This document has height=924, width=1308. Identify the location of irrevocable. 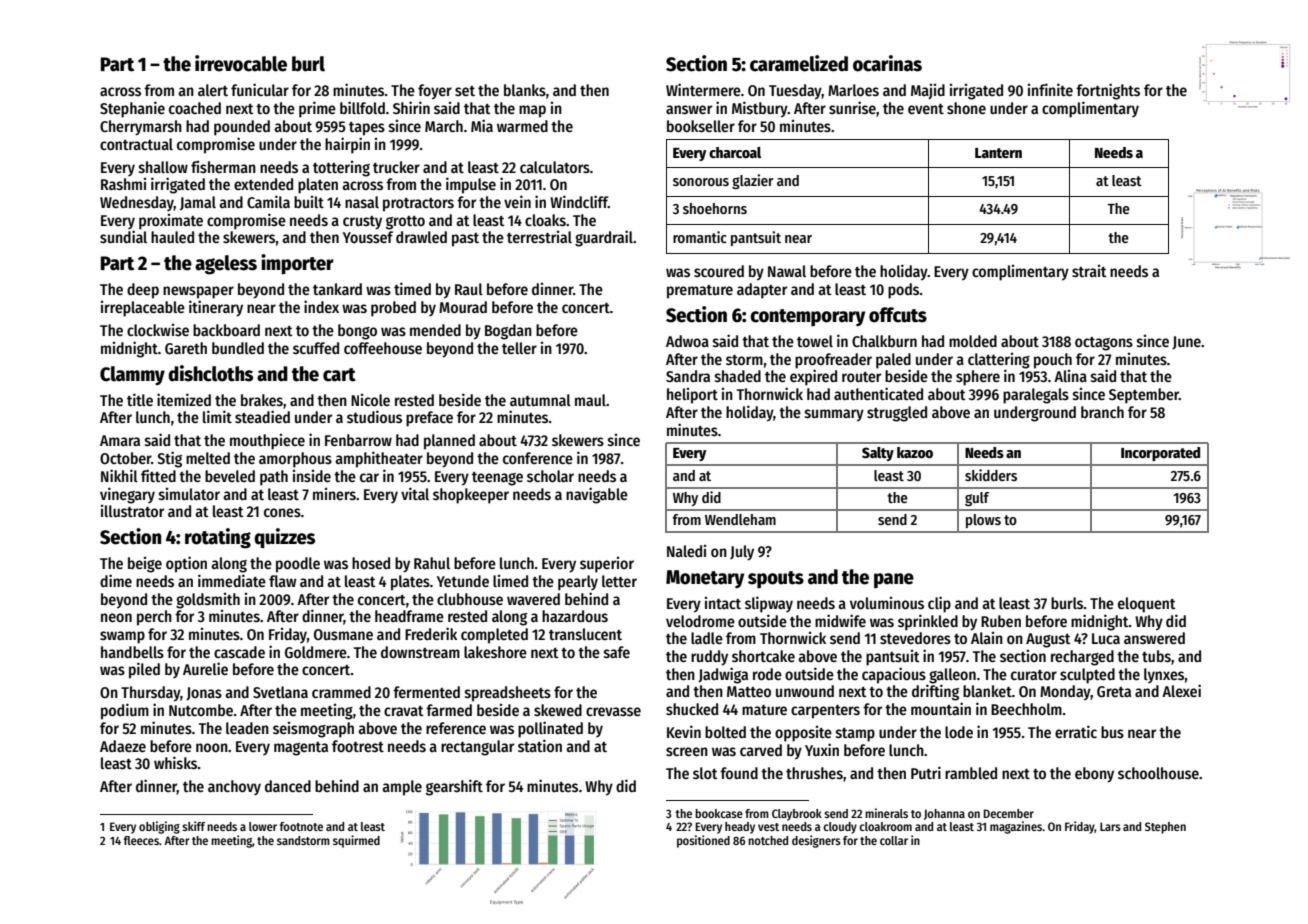
(241, 63).
